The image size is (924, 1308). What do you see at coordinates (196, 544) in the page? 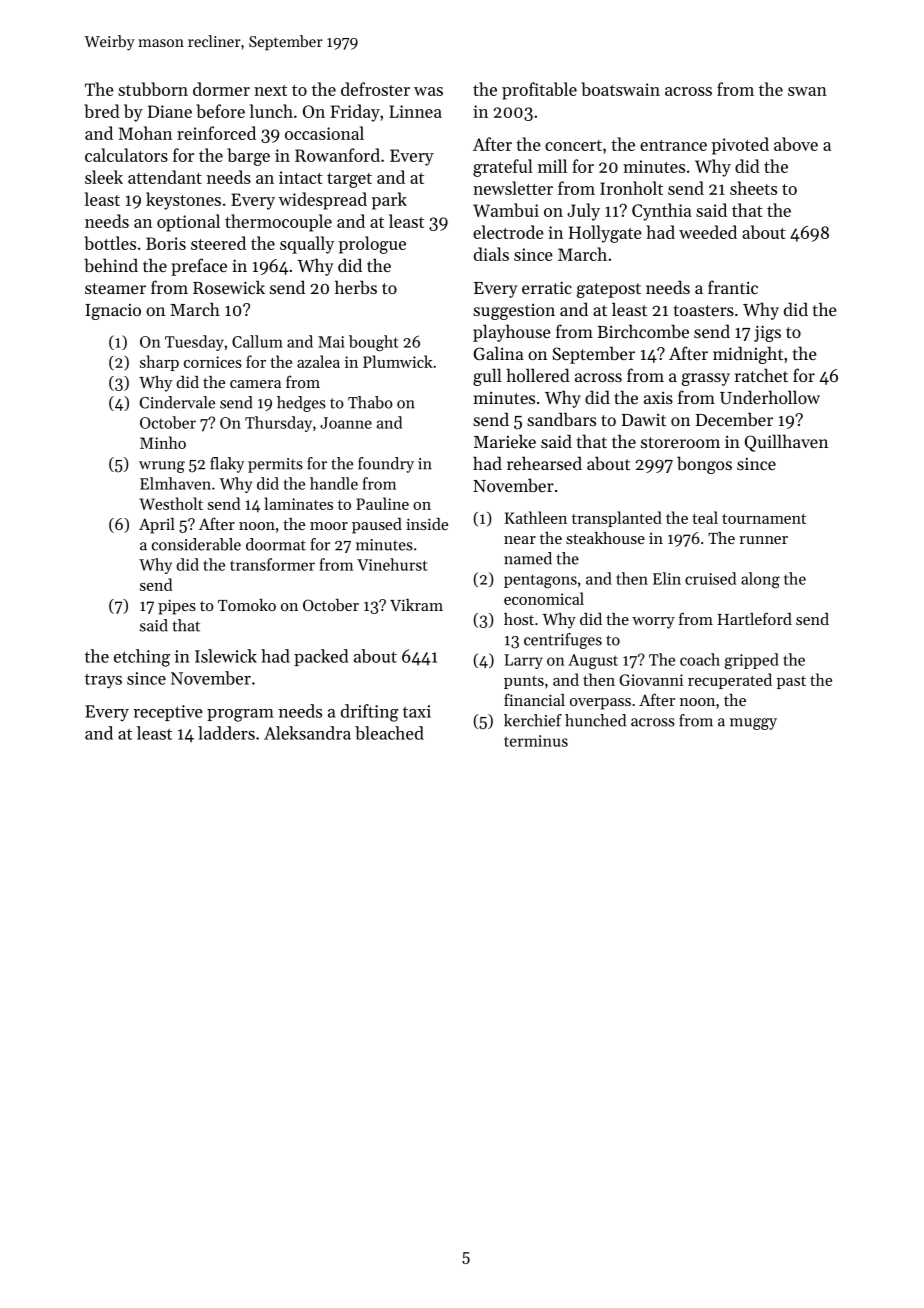
I see `considerable` at bounding box center [196, 544].
